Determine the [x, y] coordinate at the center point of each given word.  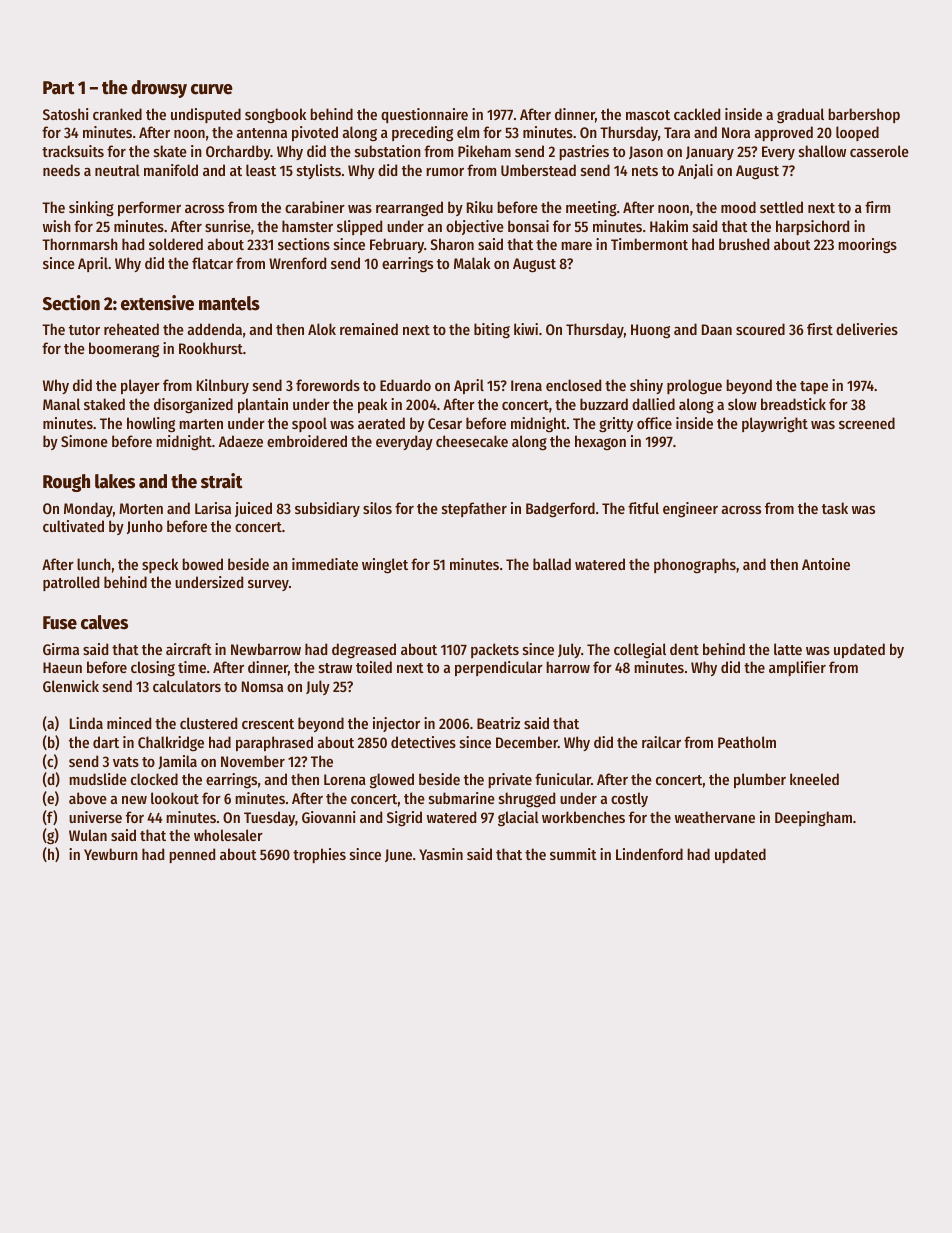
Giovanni [329, 817]
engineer [690, 510]
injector [396, 724]
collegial [640, 651]
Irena [526, 385]
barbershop [864, 115]
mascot [648, 115]
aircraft [189, 649]
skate [170, 151]
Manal [61, 404]
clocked [154, 779]
